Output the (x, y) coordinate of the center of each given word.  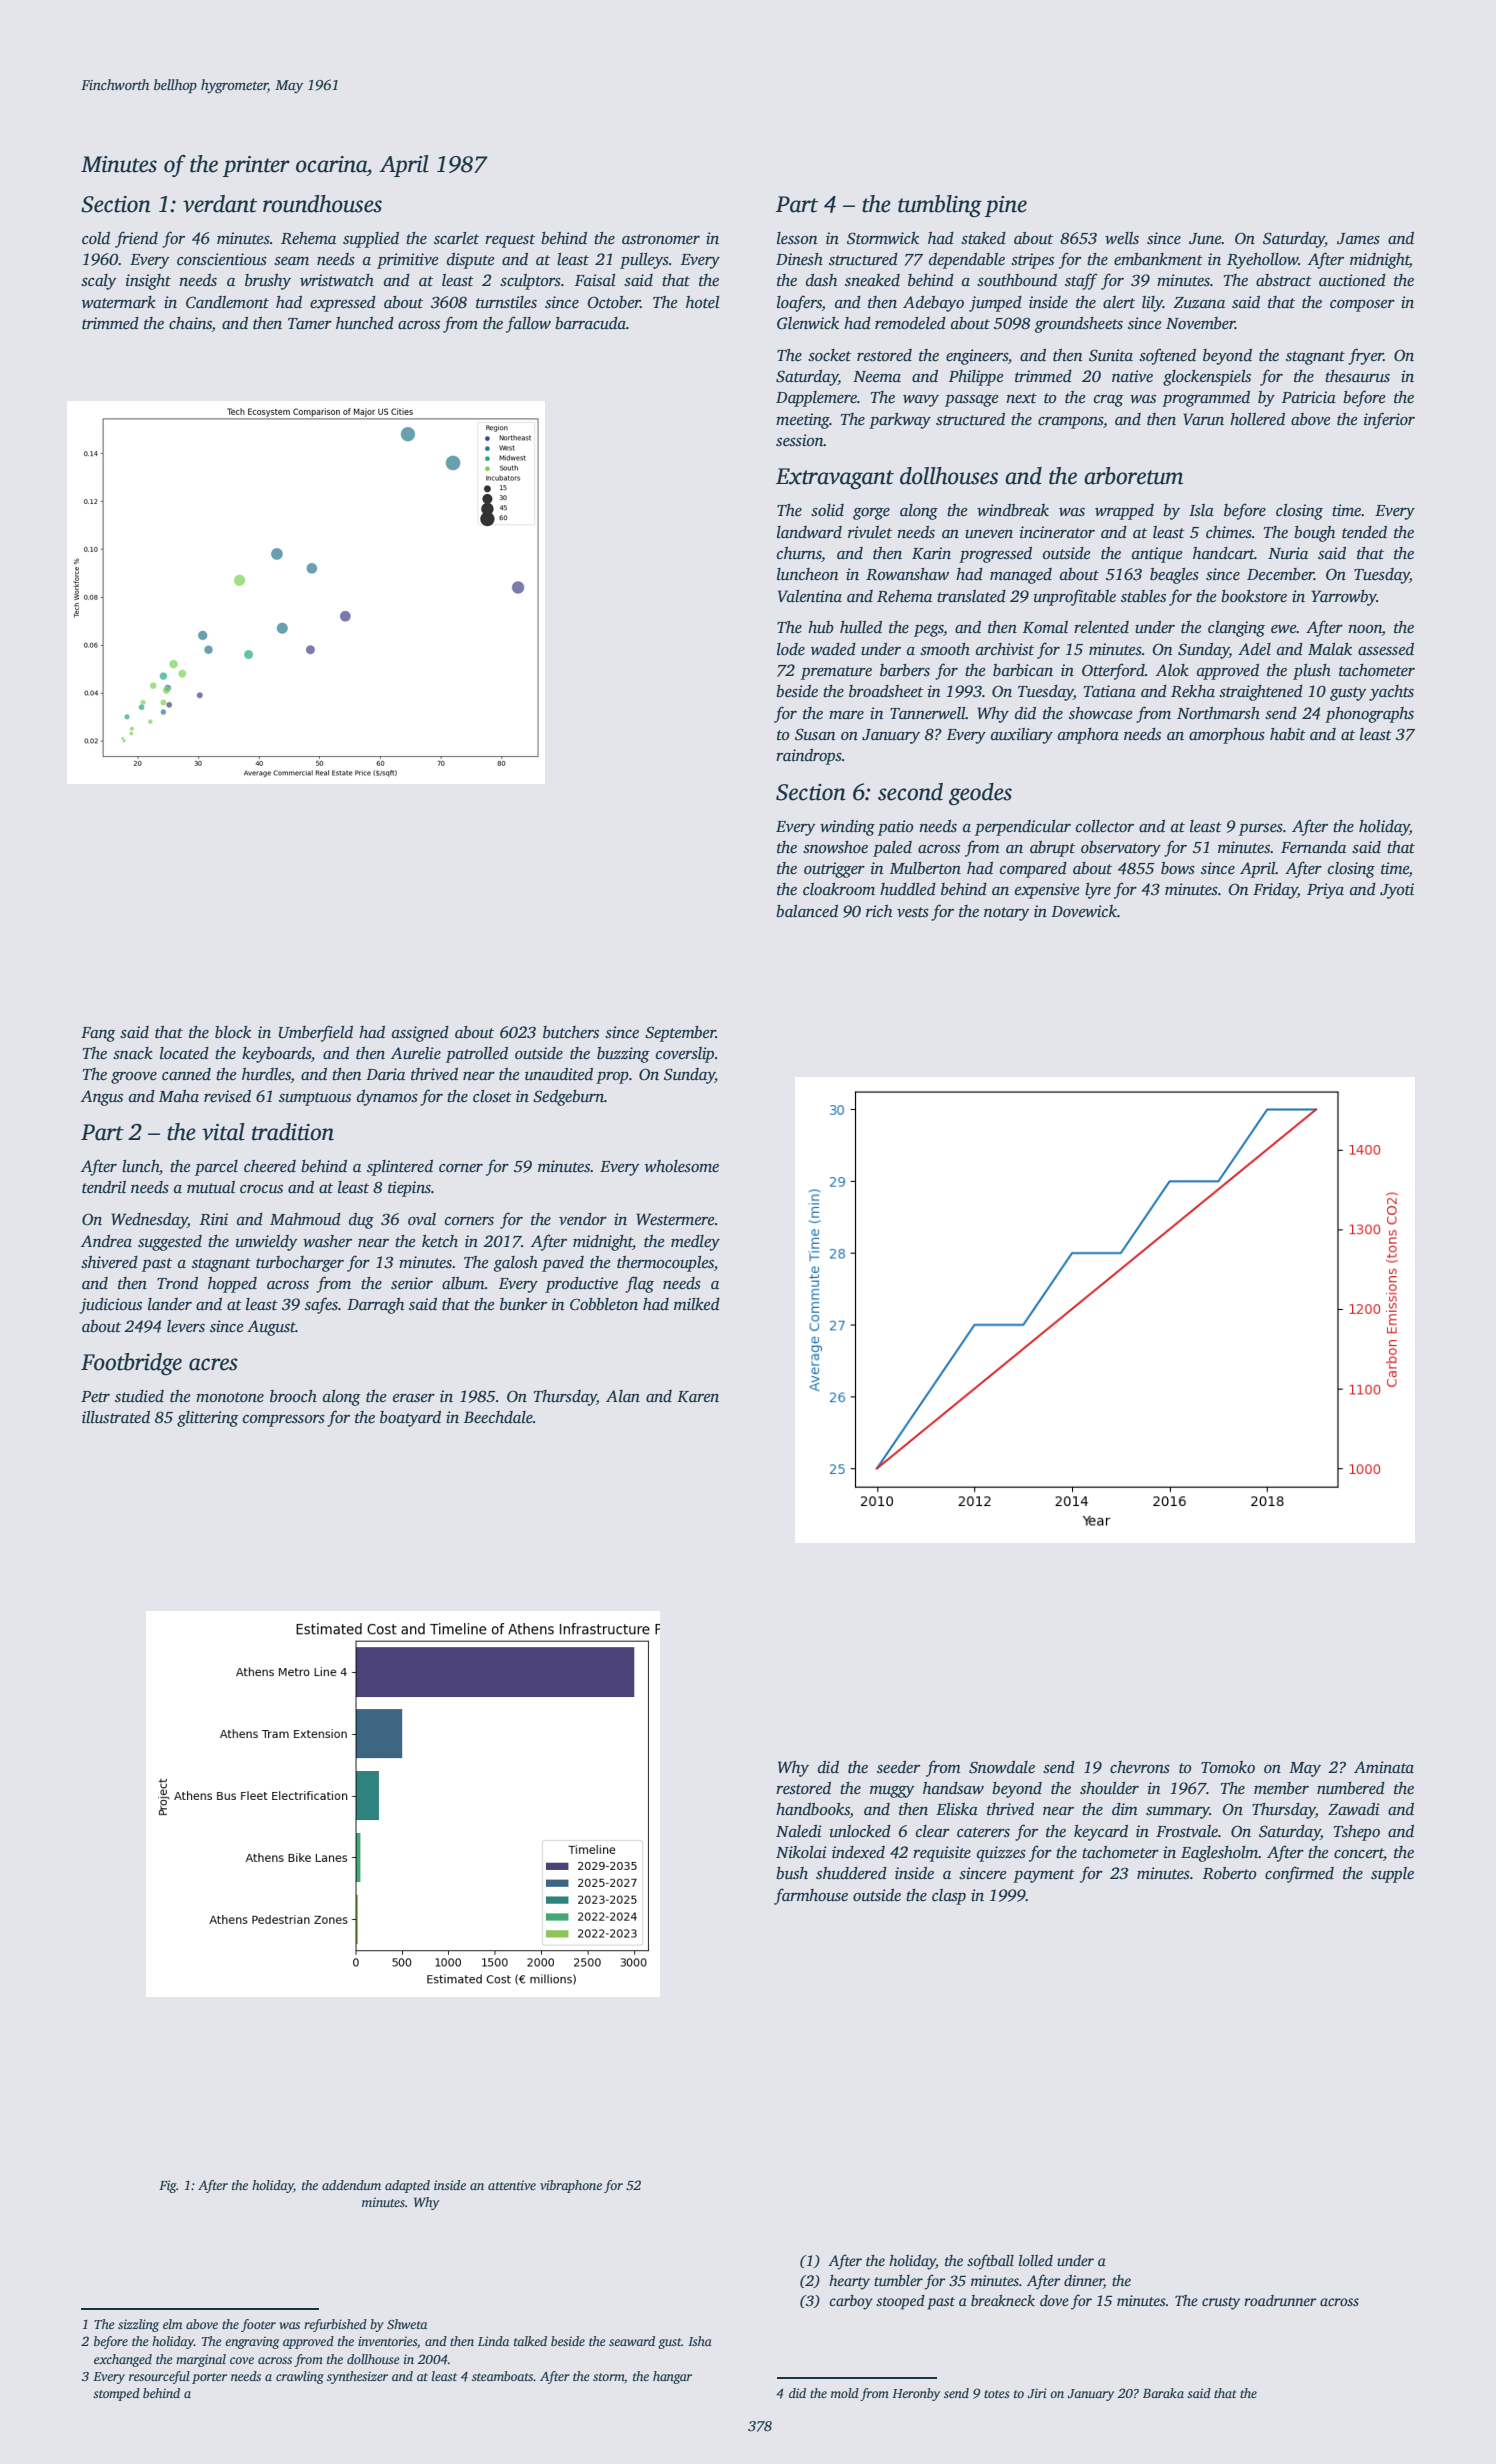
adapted (407, 2186)
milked (697, 1304)
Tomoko (1228, 1767)
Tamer (310, 324)
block (233, 1032)
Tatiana (1110, 691)
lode (791, 649)
